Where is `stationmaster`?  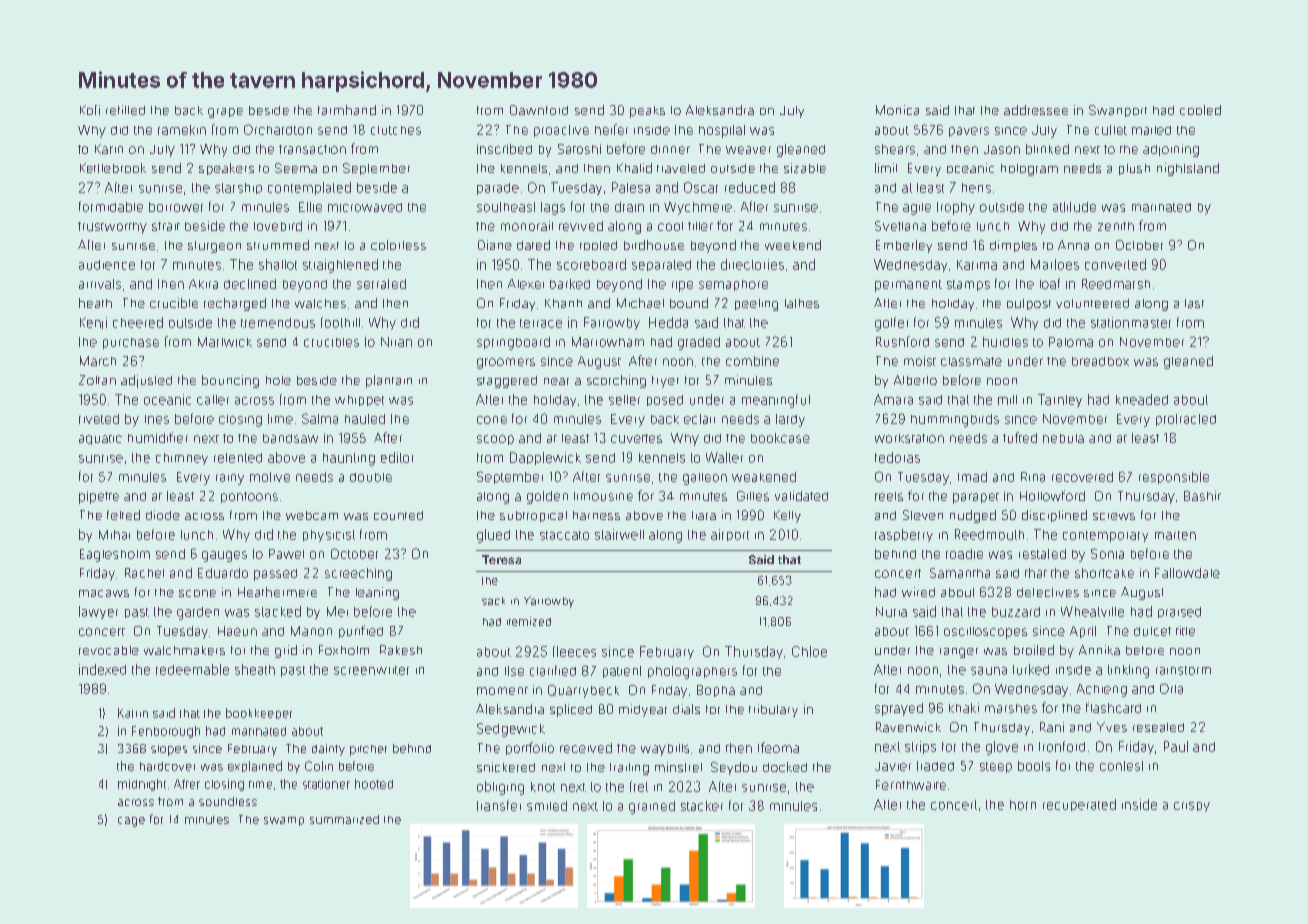
stationmaster is located at coordinates (1131, 322).
